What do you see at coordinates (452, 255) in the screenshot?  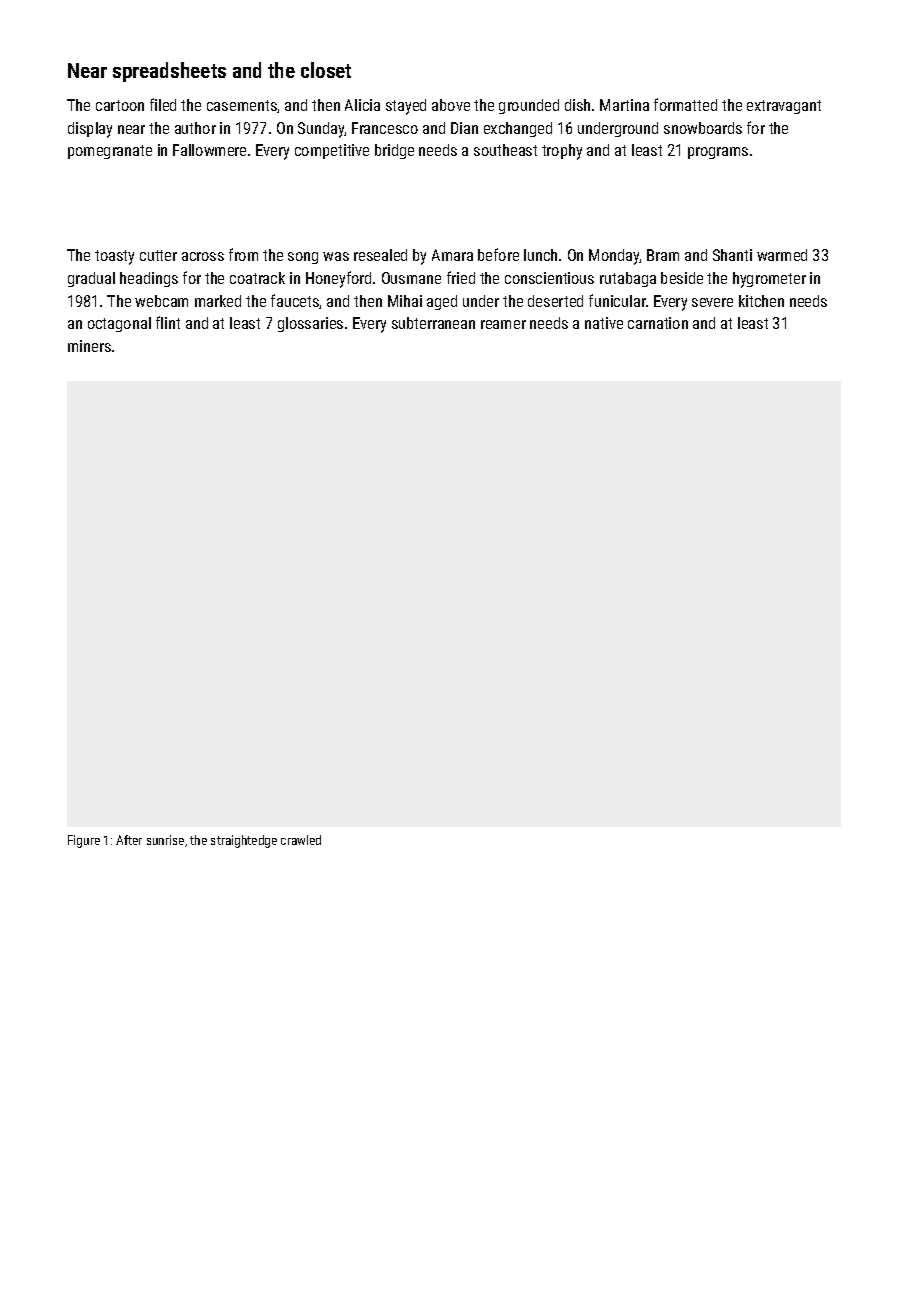 I see `Amara` at bounding box center [452, 255].
